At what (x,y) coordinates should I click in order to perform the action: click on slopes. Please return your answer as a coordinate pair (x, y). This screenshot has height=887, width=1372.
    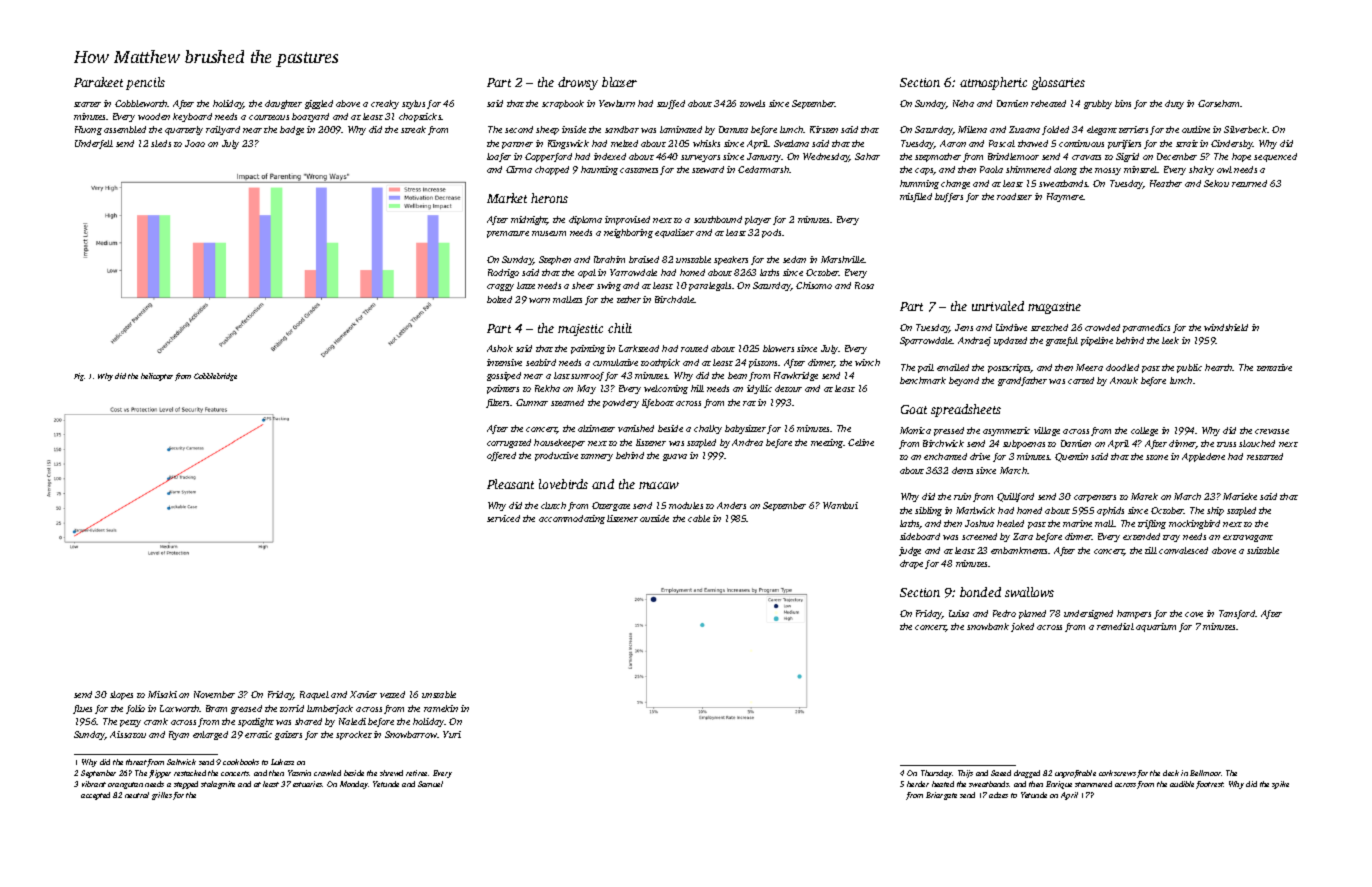
    Looking at the image, I should click on (121, 695).
